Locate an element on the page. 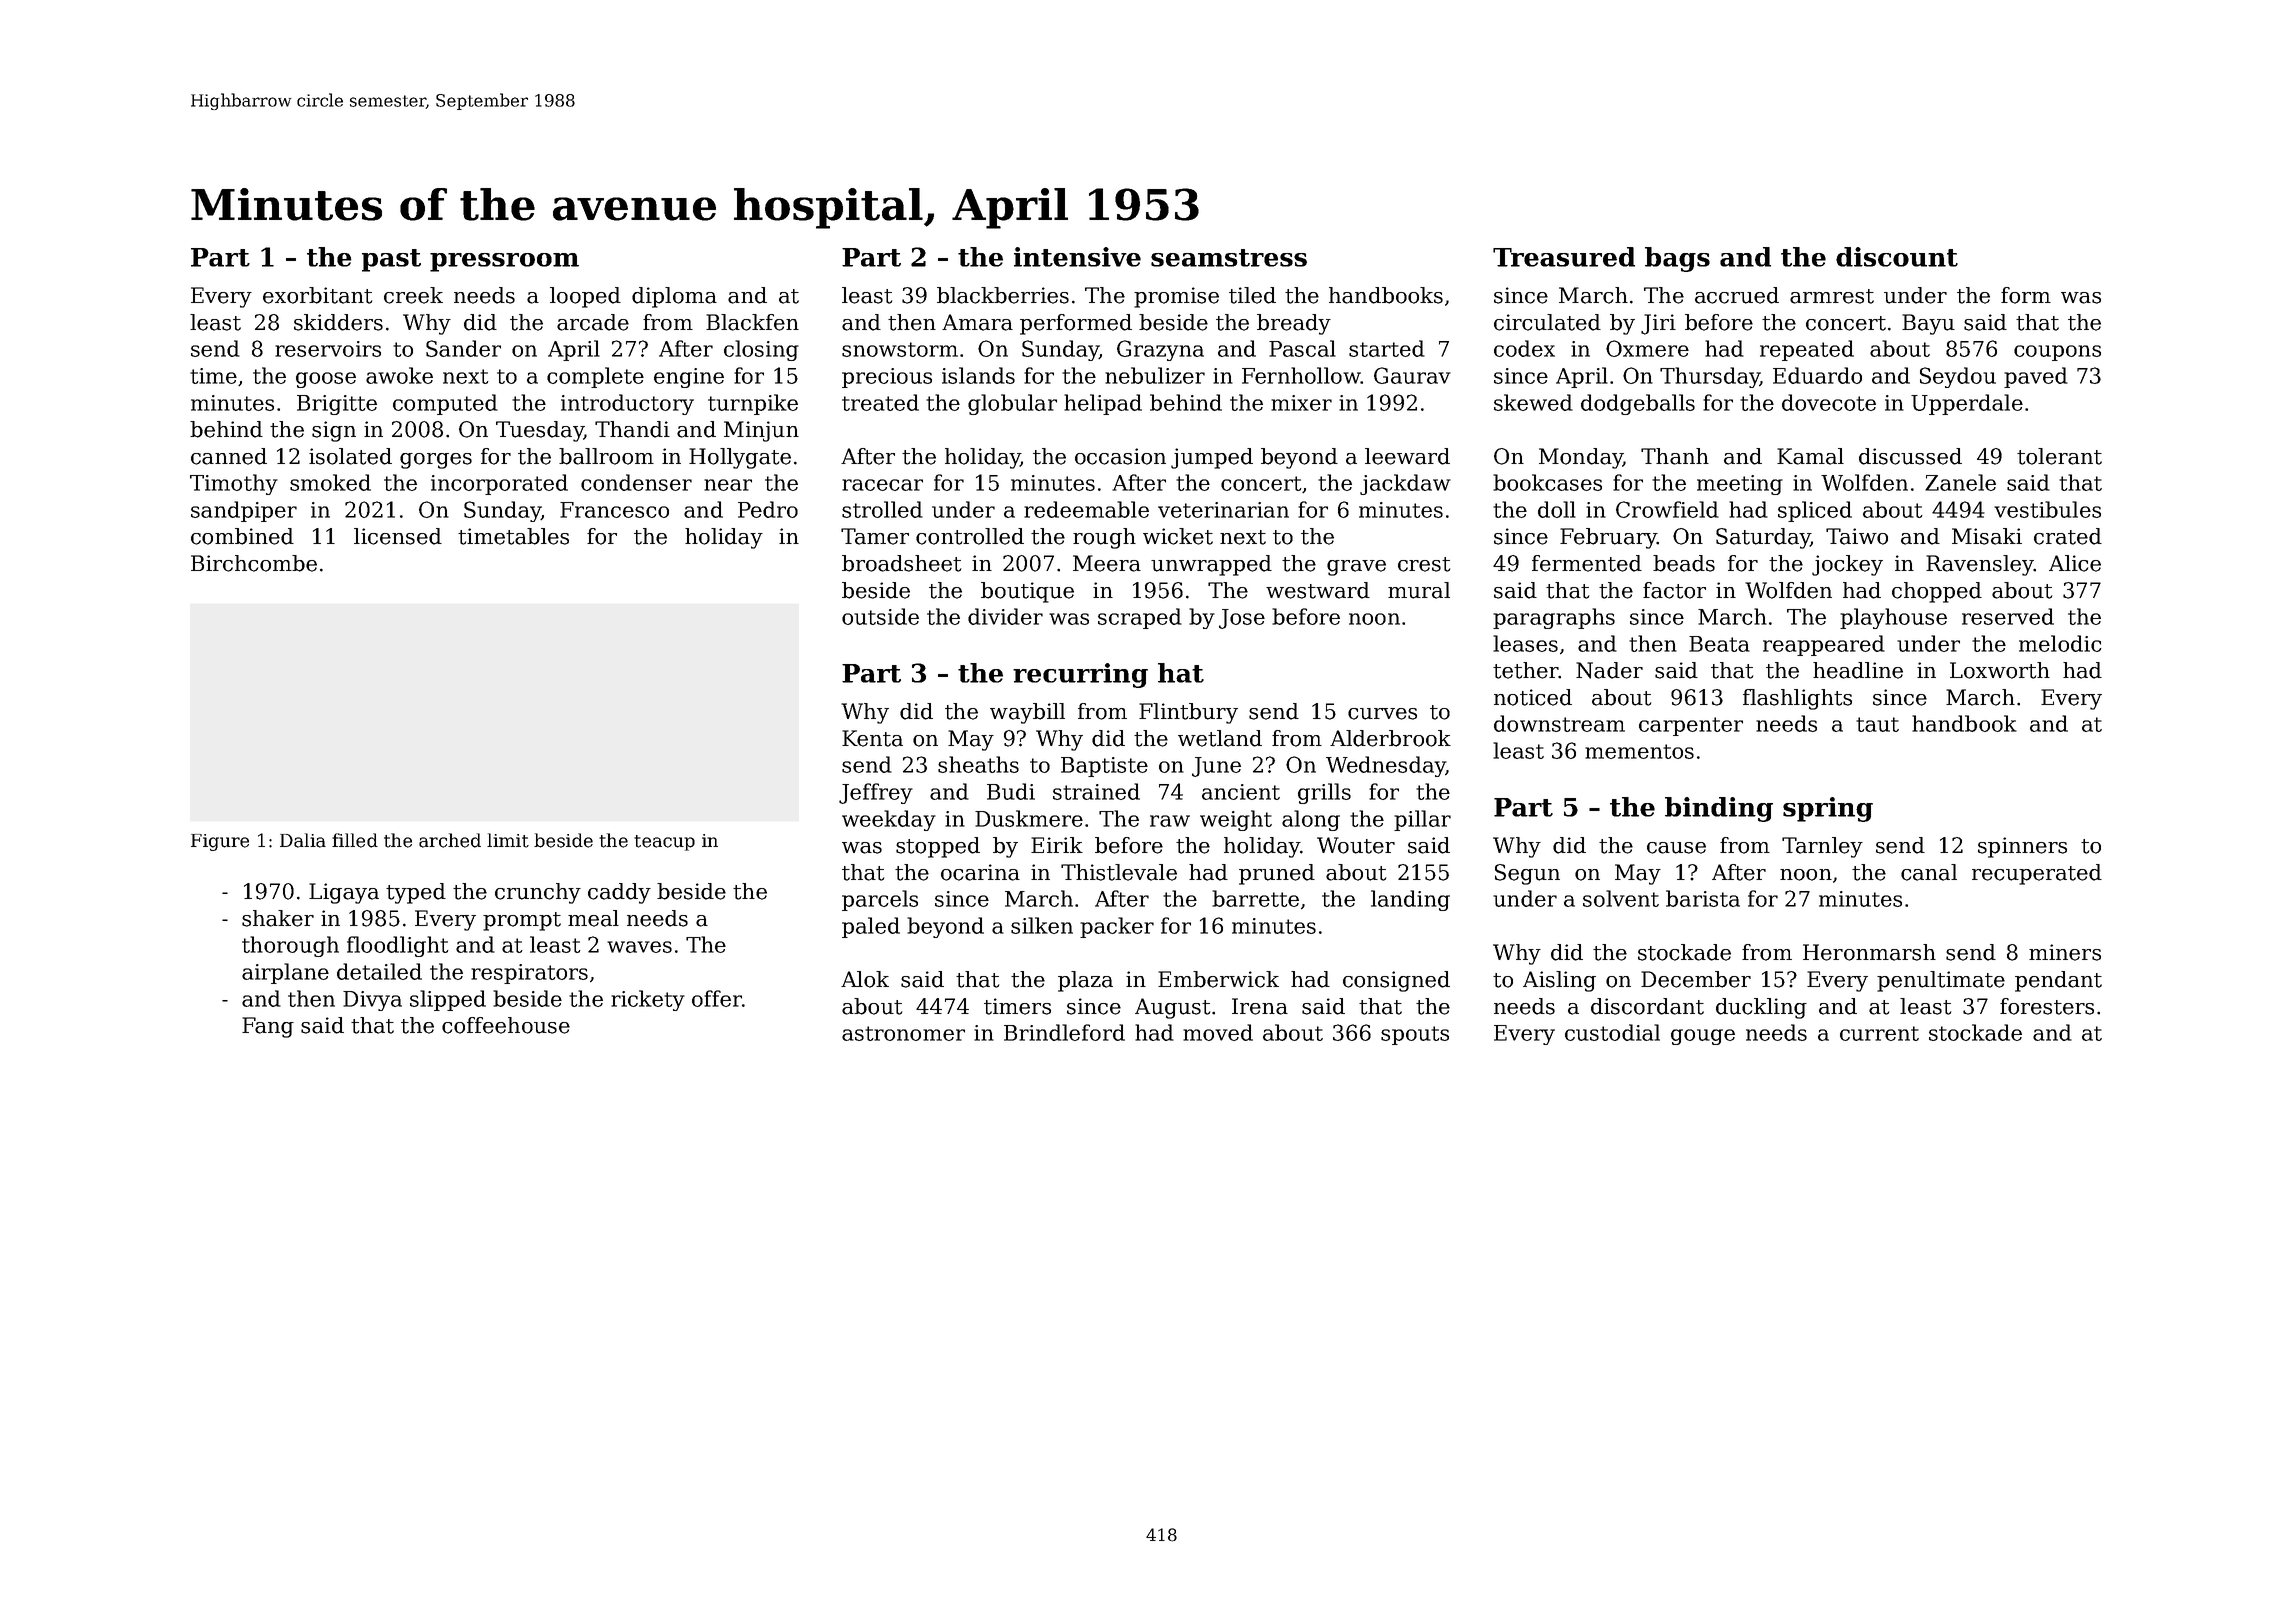 The image size is (2292, 1620). seamstress is located at coordinates (1229, 258).
